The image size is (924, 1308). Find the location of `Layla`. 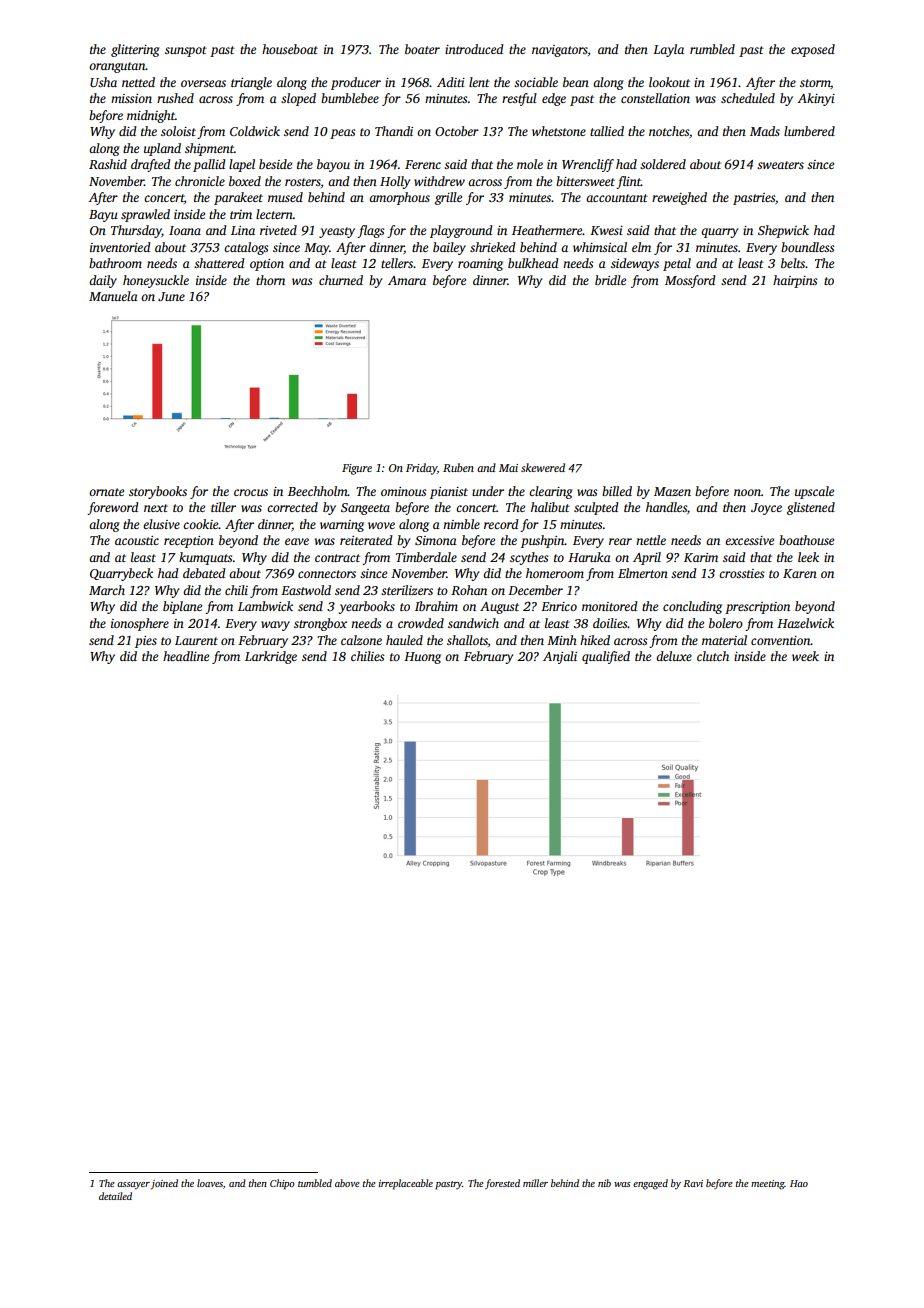

Layla is located at coordinates (668, 50).
